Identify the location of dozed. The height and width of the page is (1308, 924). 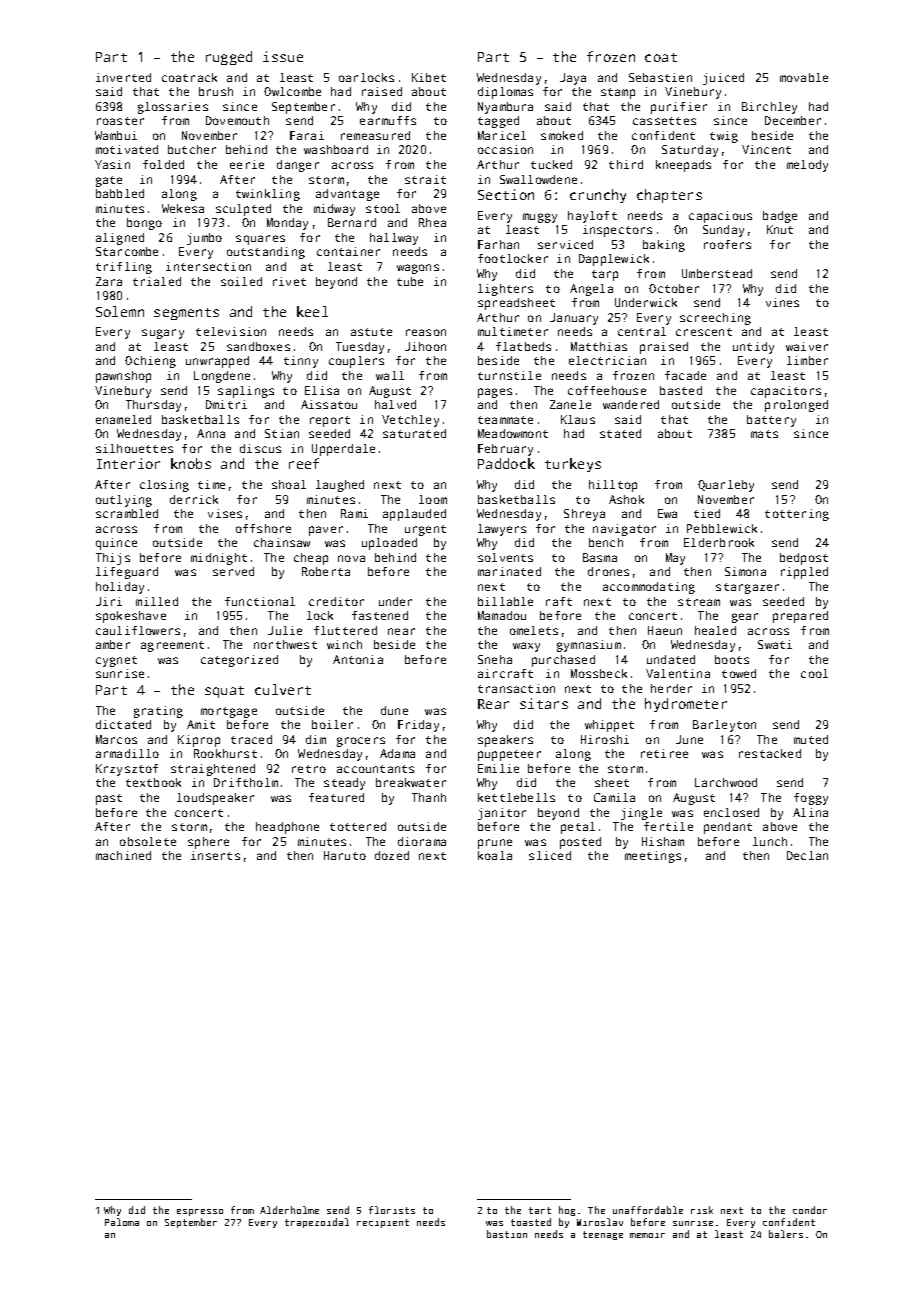
(392, 855).
